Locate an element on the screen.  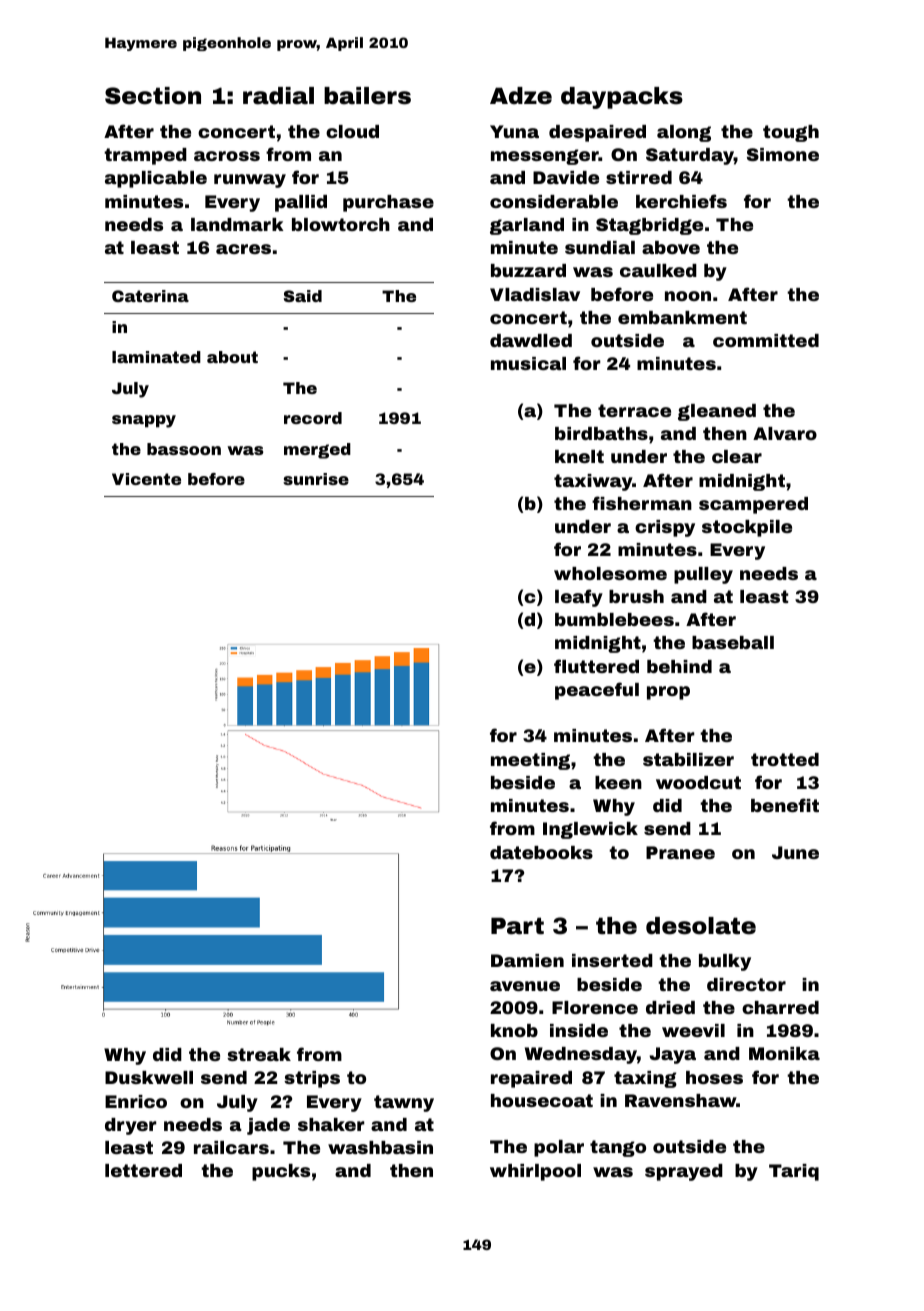
sunrise is located at coordinates (316, 479).
